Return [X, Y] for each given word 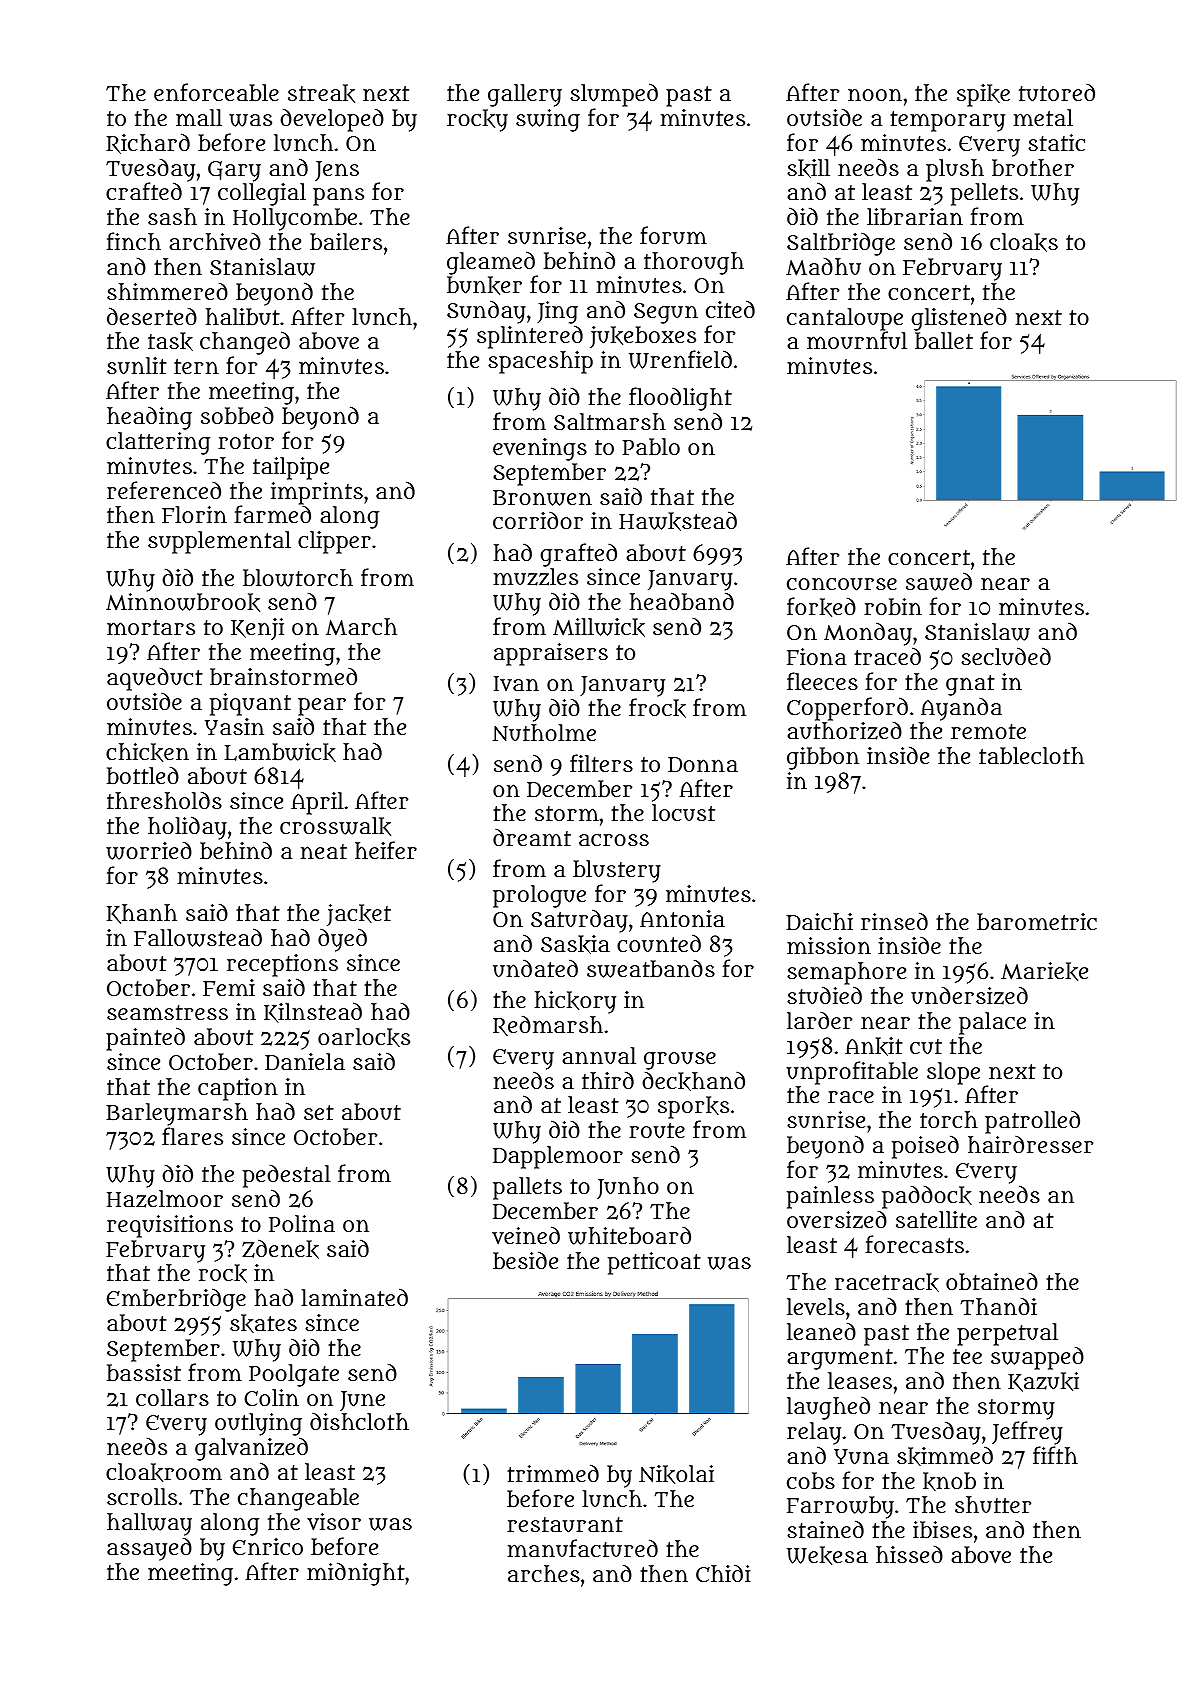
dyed [342, 940]
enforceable [216, 92]
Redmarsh [548, 1026]
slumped [614, 95]
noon [875, 94]
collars [172, 1397]
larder [819, 1020]
